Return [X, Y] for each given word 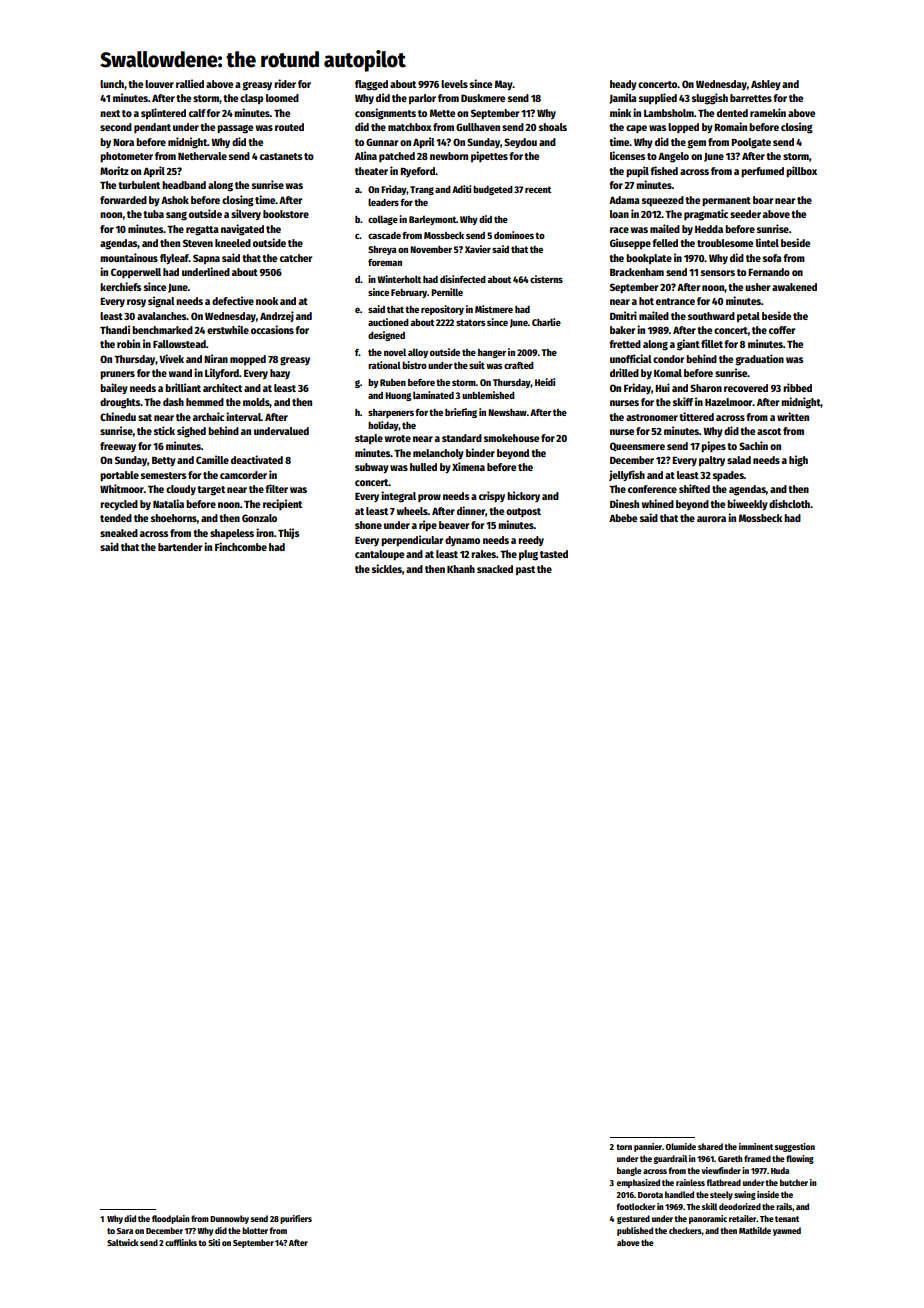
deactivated [257, 459]
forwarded [123, 200]
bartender [180, 547]
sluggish [710, 99]
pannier [648, 1147]
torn [624, 1147]
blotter [255, 1230]
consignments [385, 114]
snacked [495, 569]
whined [658, 503]
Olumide [681, 1146]
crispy [492, 497]
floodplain [171, 1219]
